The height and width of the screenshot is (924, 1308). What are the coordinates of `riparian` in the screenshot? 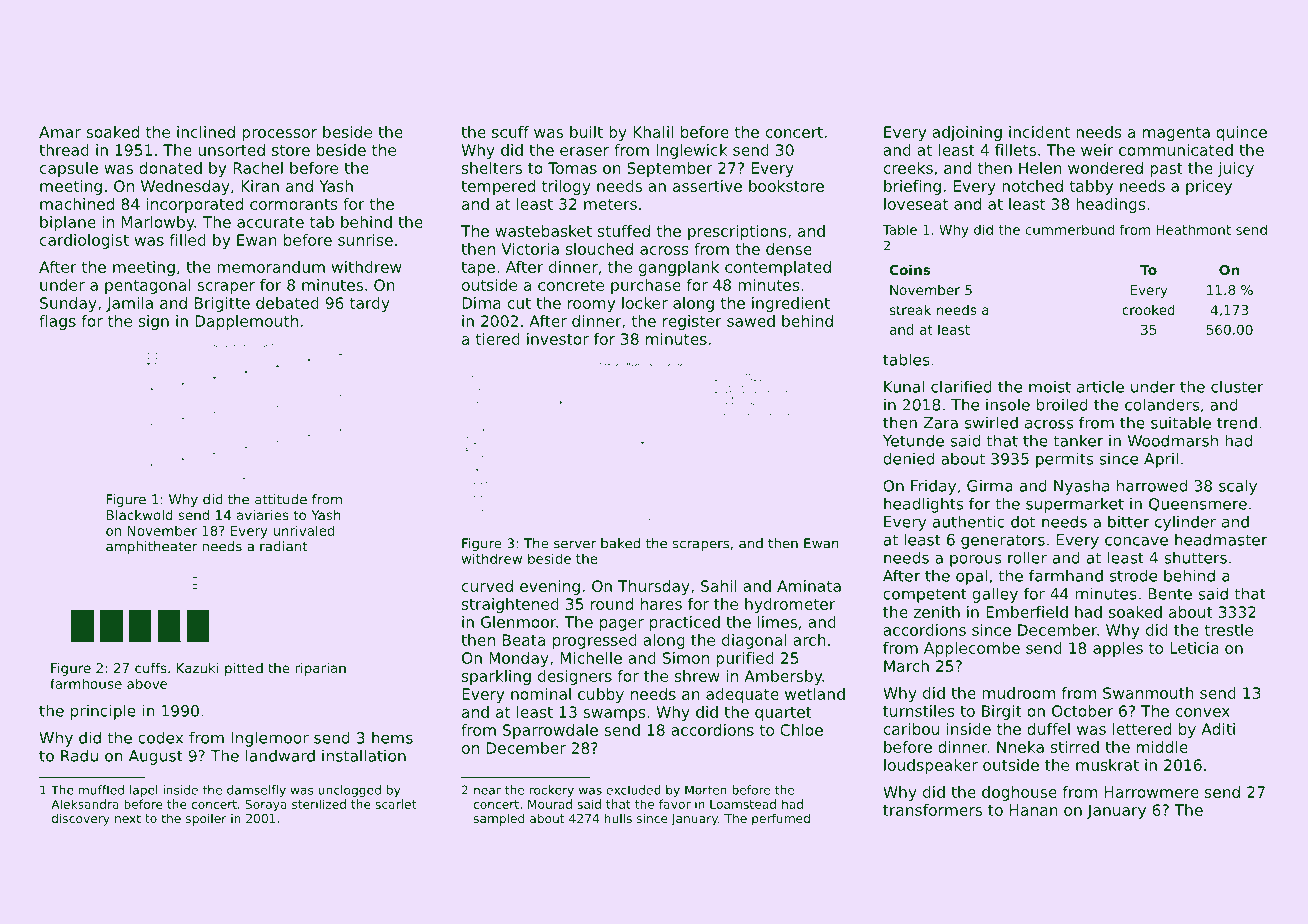 It's located at (320, 669).
